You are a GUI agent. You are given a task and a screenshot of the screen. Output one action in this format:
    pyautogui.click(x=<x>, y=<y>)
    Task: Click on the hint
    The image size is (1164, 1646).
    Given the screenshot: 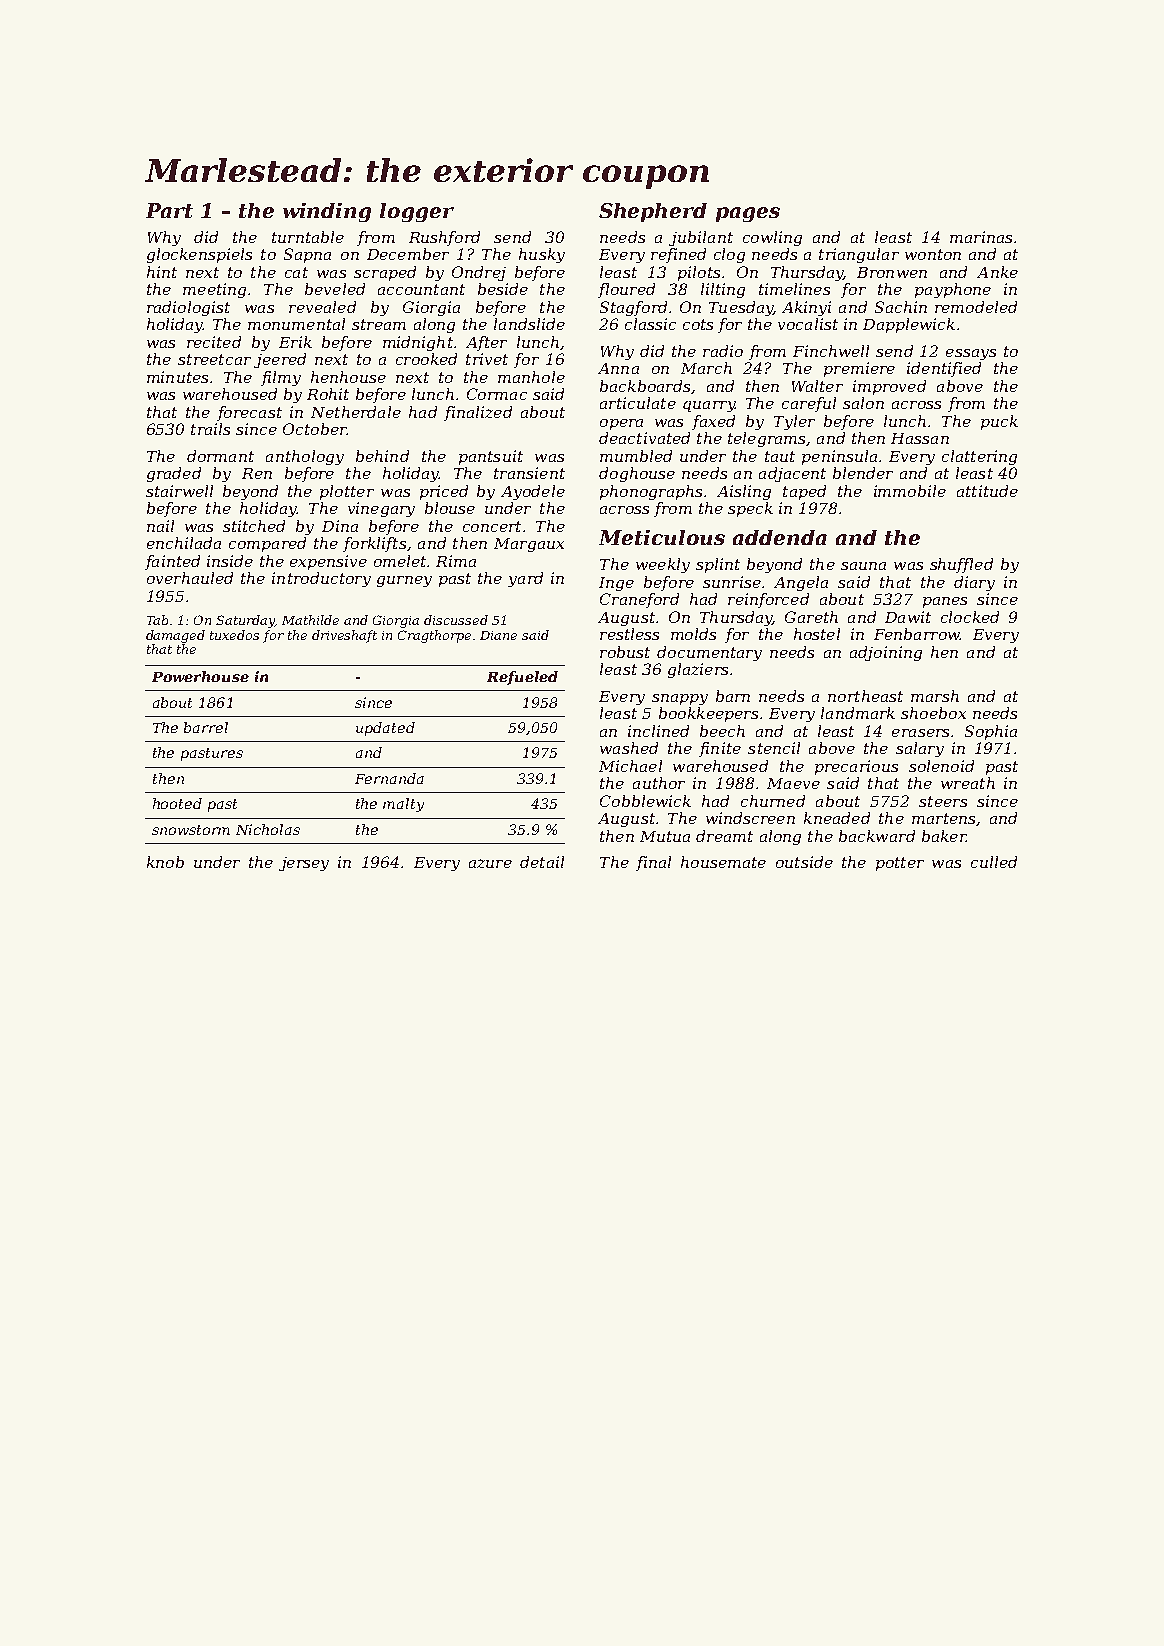 What is the action you would take?
    pyautogui.click(x=162, y=272)
